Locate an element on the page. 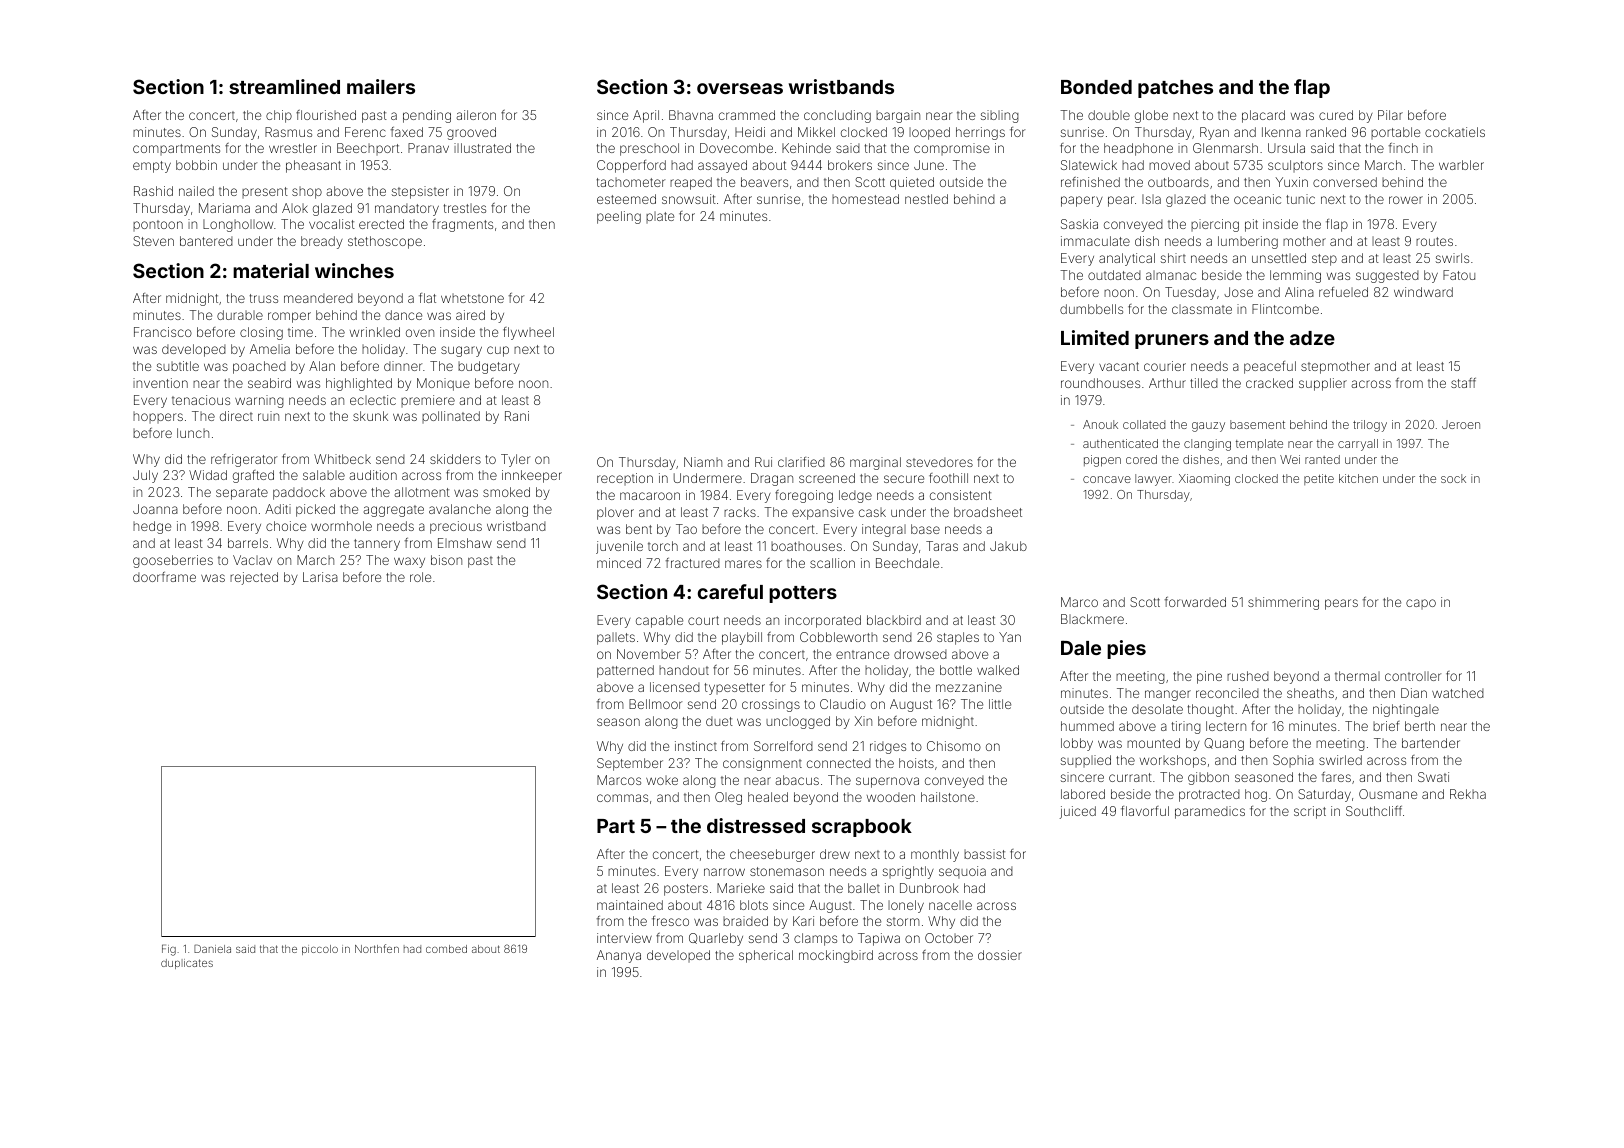 Image resolution: width=1624 pixels, height=1148 pixels. combed is located at coordinates (446, 949).
